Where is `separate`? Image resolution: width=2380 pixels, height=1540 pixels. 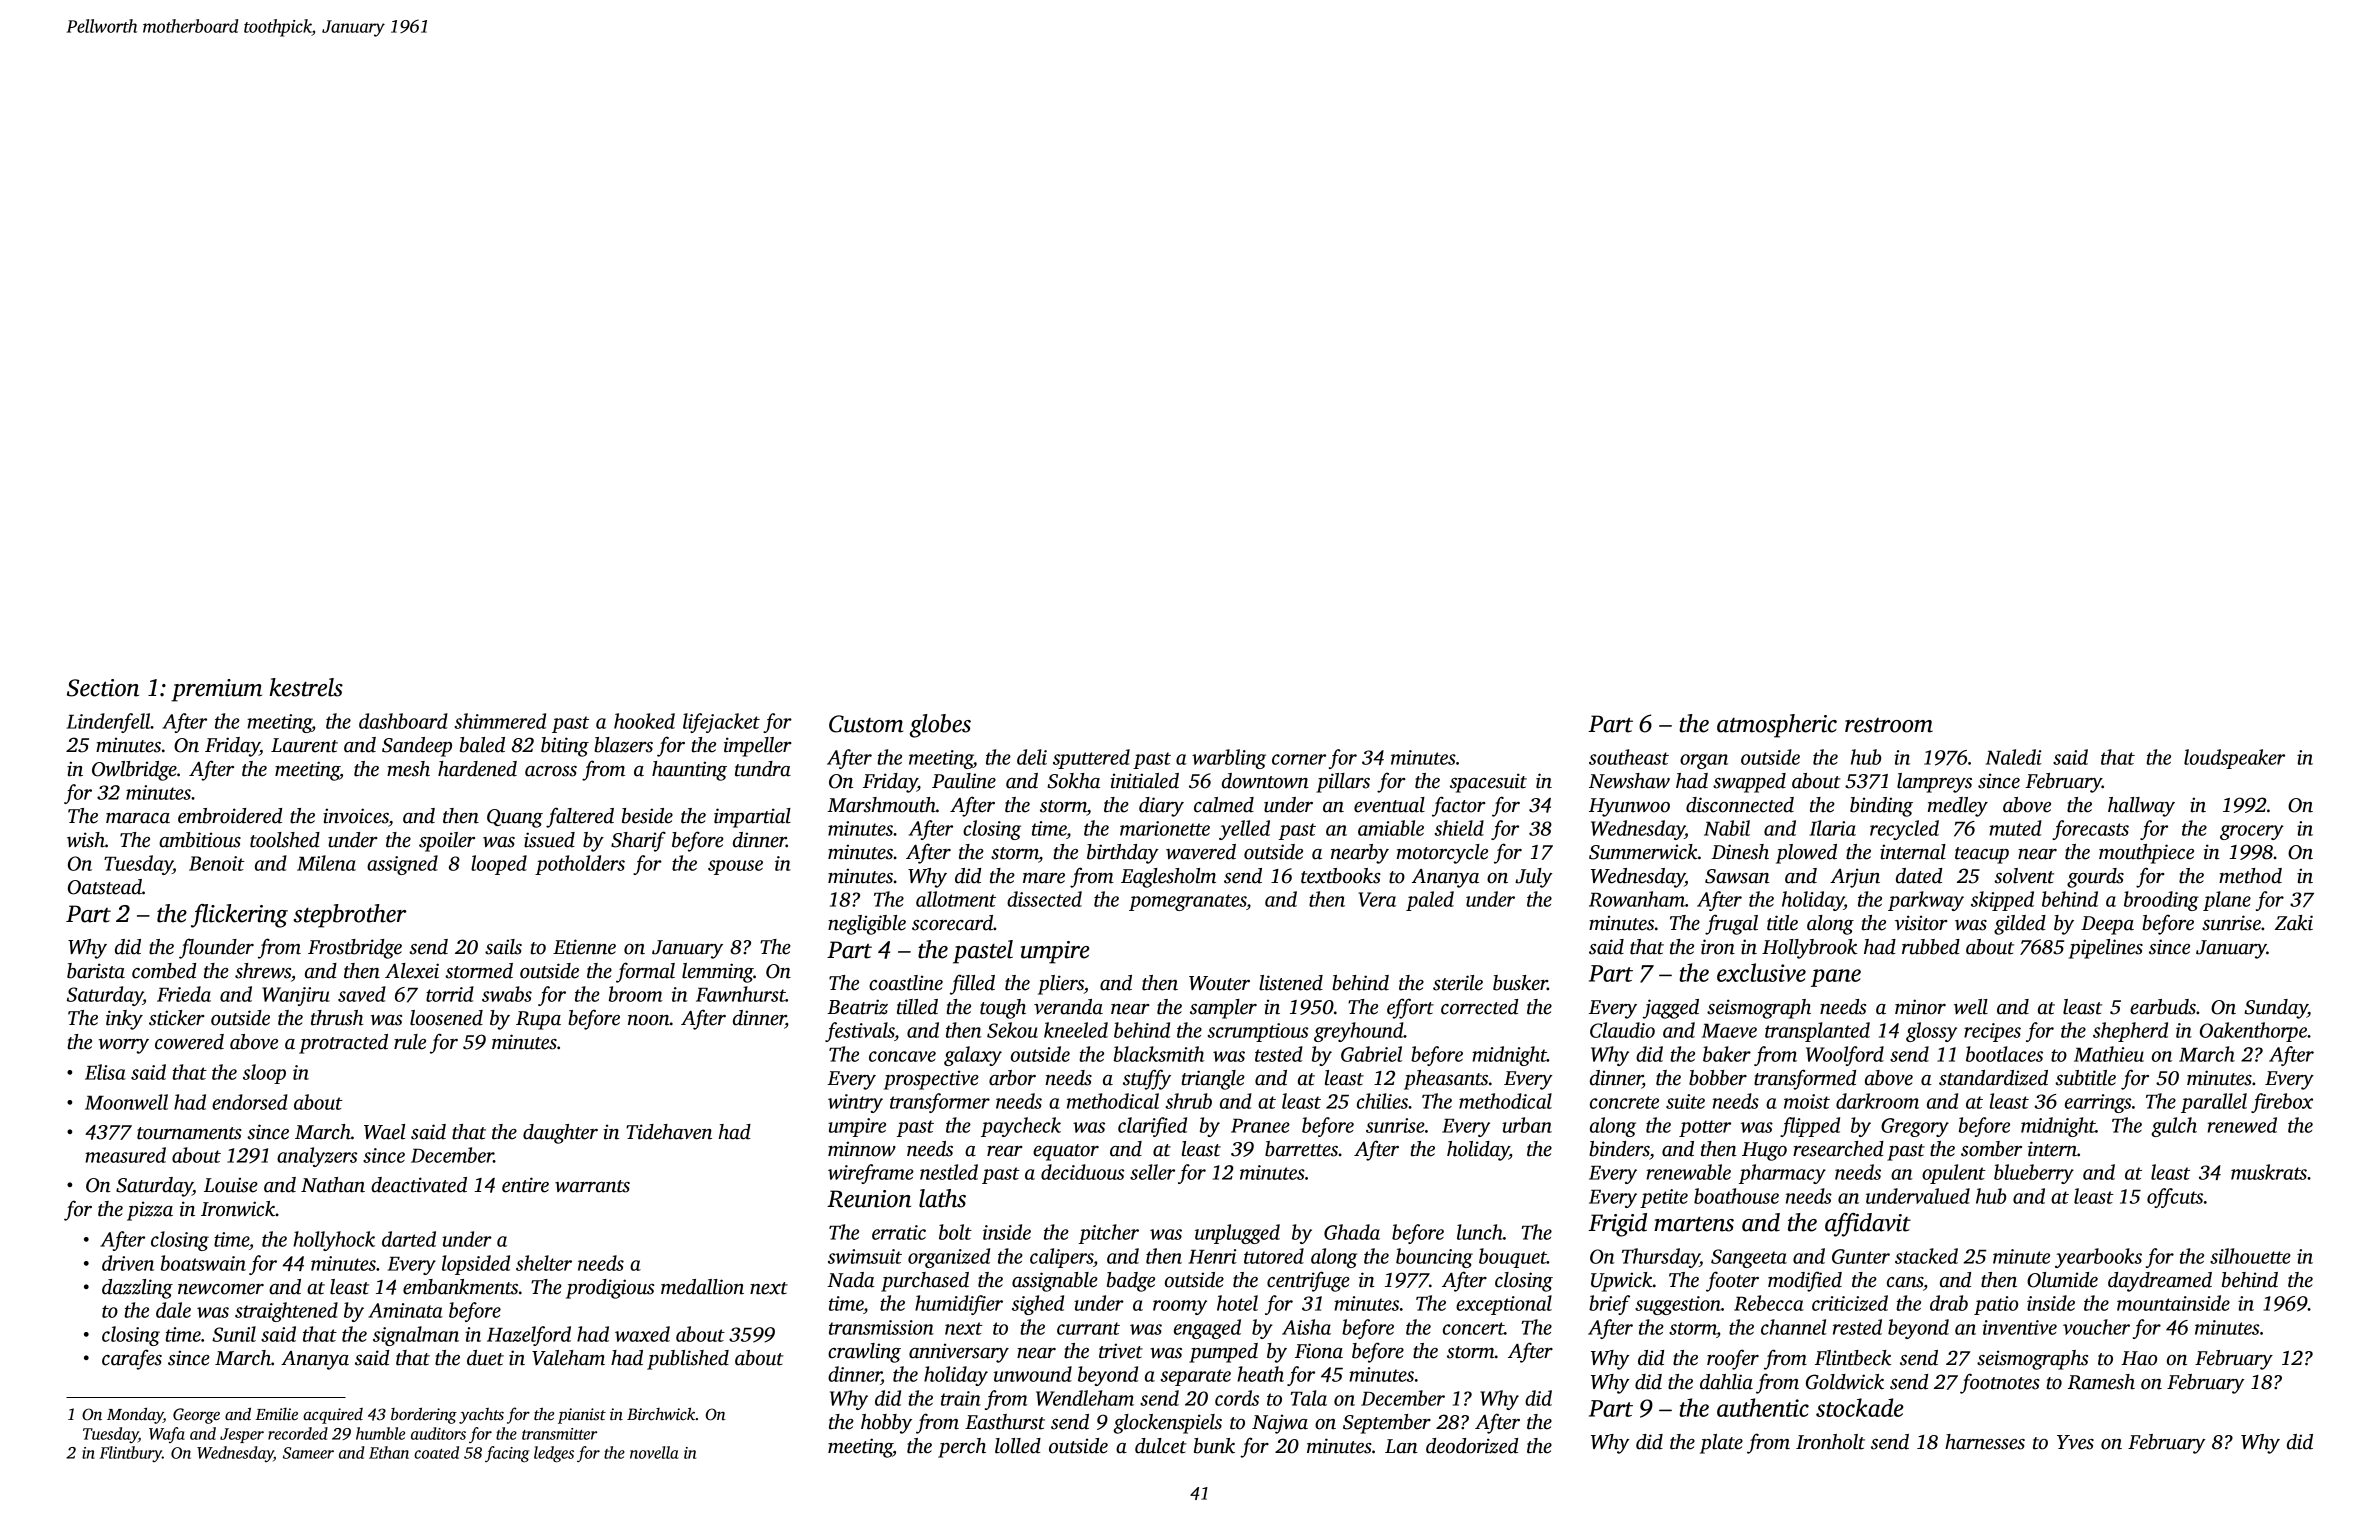
separate is located at coordinates (1196, 1377).
